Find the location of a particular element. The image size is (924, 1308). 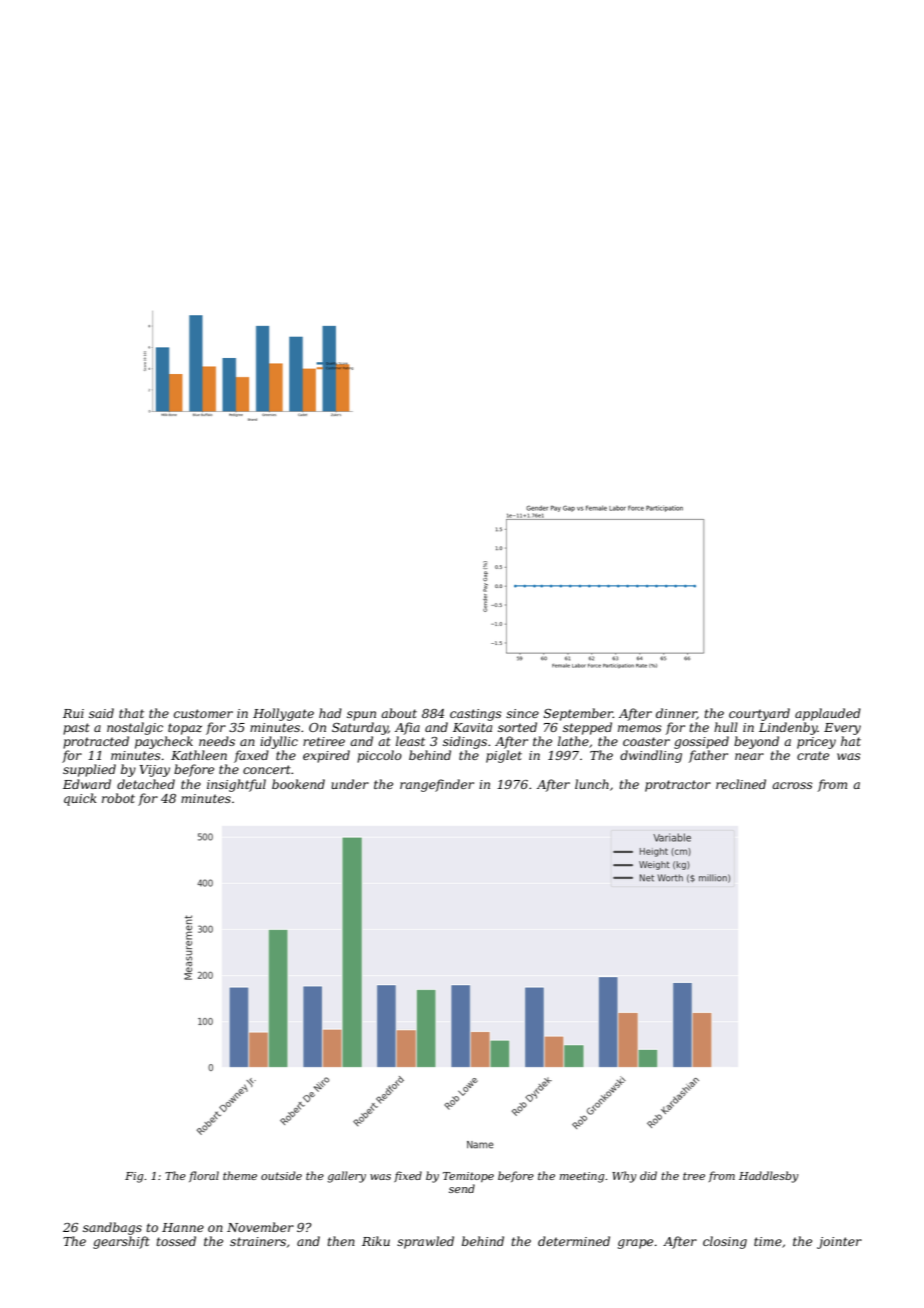

expired is located at coordinates (326, 756).
